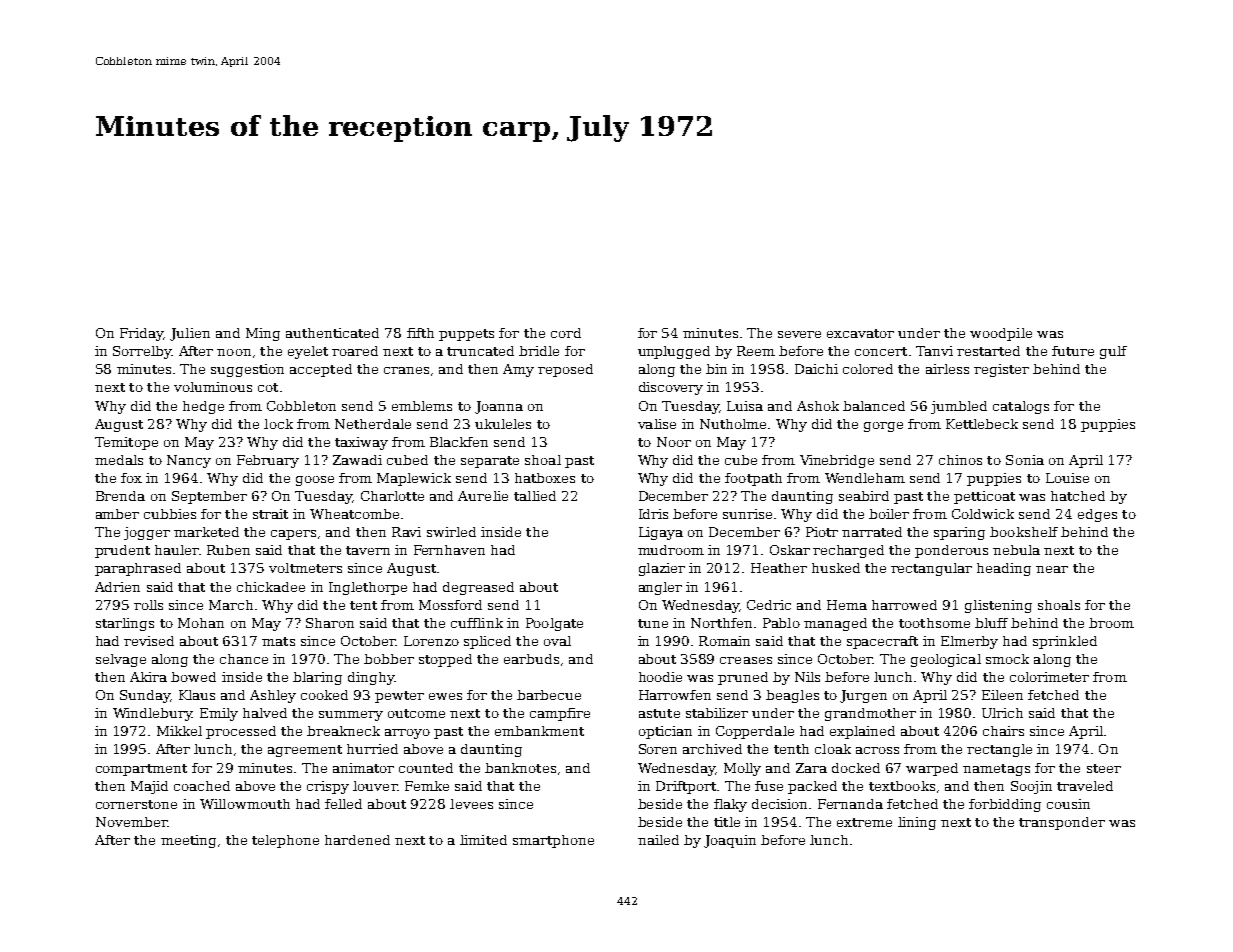 This page has height=952, width=1233. Describe the element at coordinates (308, 352) in the page. I see `eyelet` at that location.
